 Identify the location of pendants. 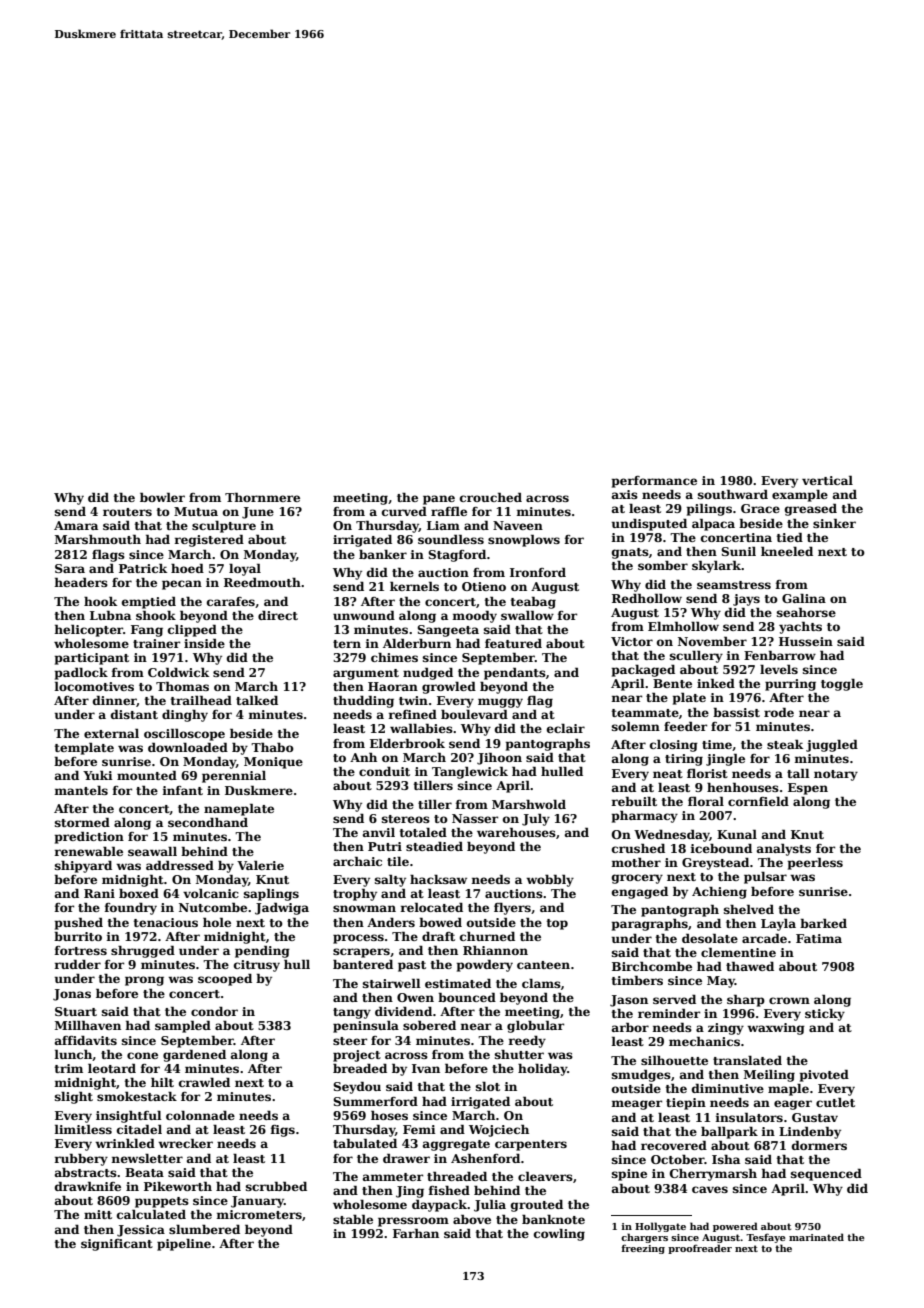
(515, 673).
